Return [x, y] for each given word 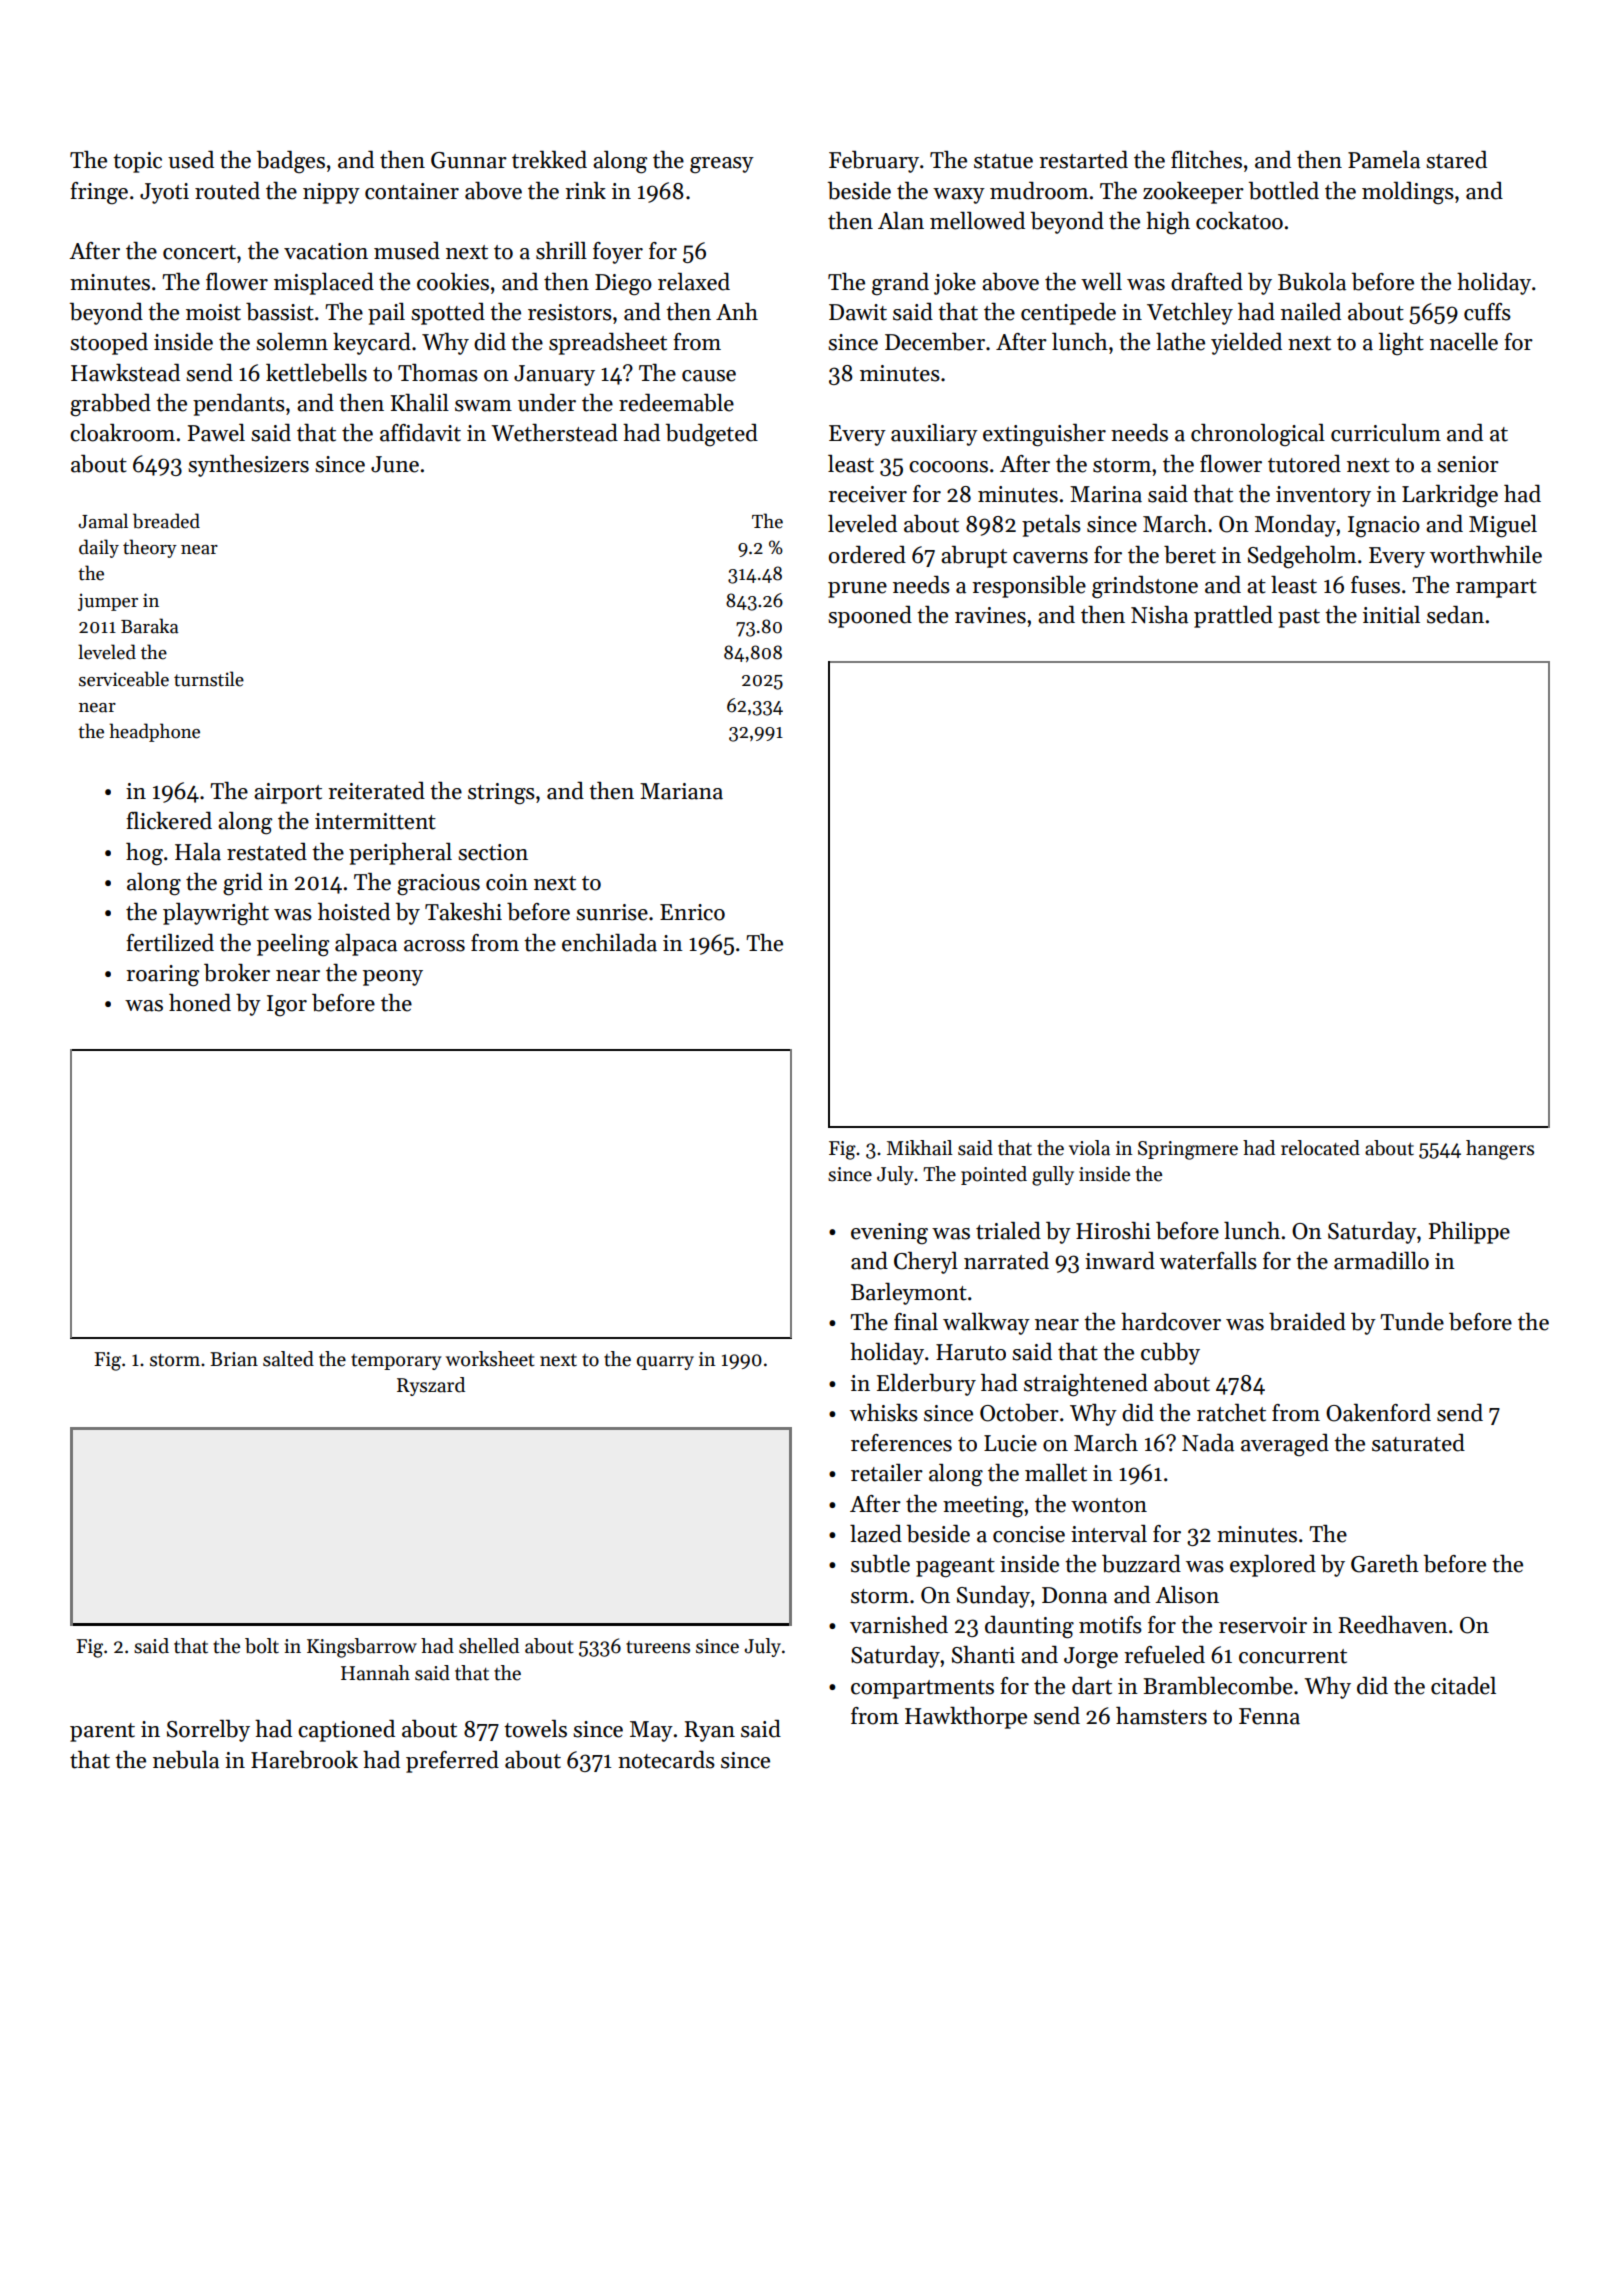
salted [288, 1359]
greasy [722, 165]
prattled [1233, 617]
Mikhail [920, 1148]
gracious [438, 885]
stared [1456, 160]
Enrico [692, 912]
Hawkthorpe [966, 1718]
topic [137, 162]
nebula [186, 1760]
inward [1120, 1261]
